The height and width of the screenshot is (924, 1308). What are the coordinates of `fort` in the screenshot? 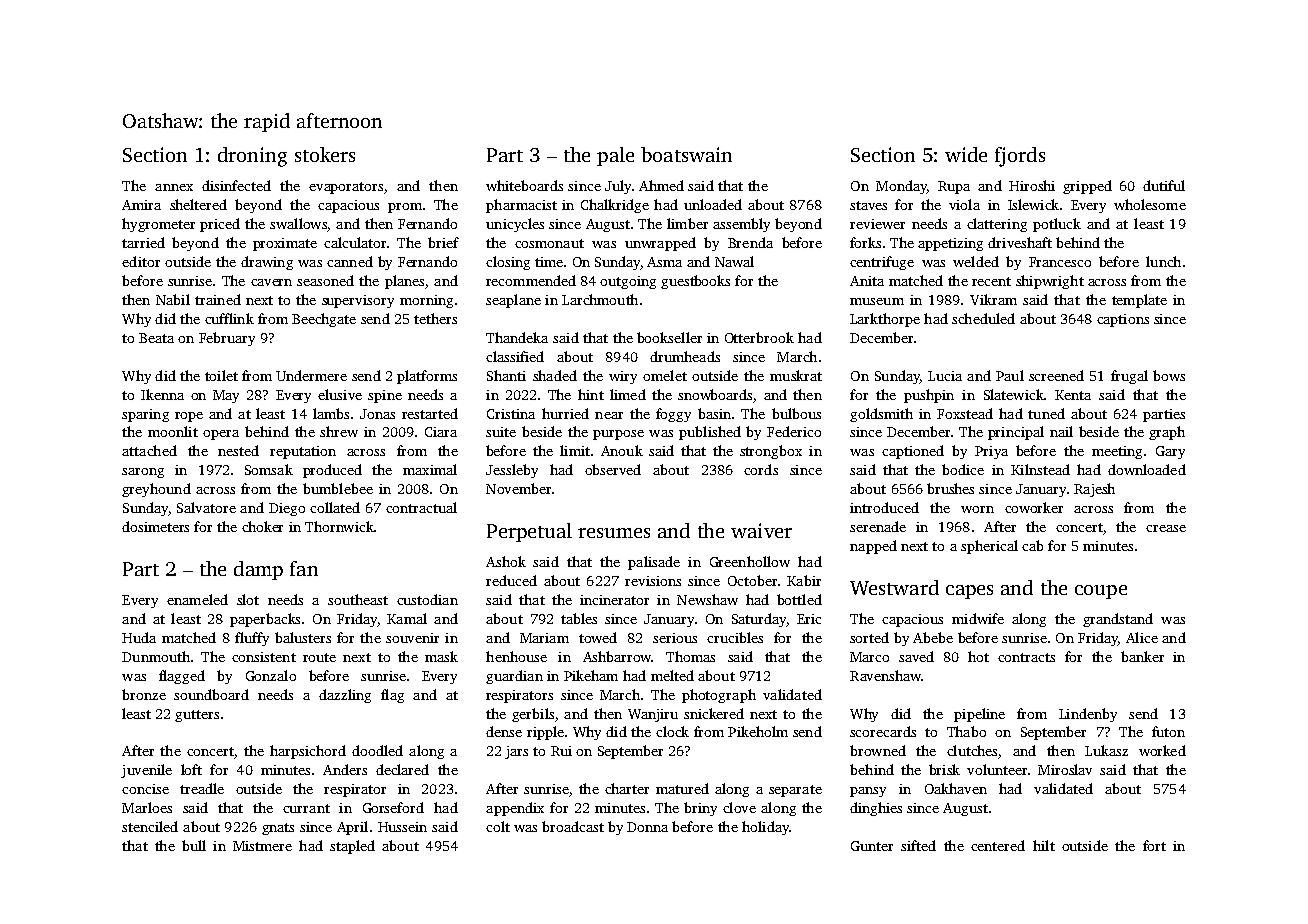 It's located at (1154, 845).
